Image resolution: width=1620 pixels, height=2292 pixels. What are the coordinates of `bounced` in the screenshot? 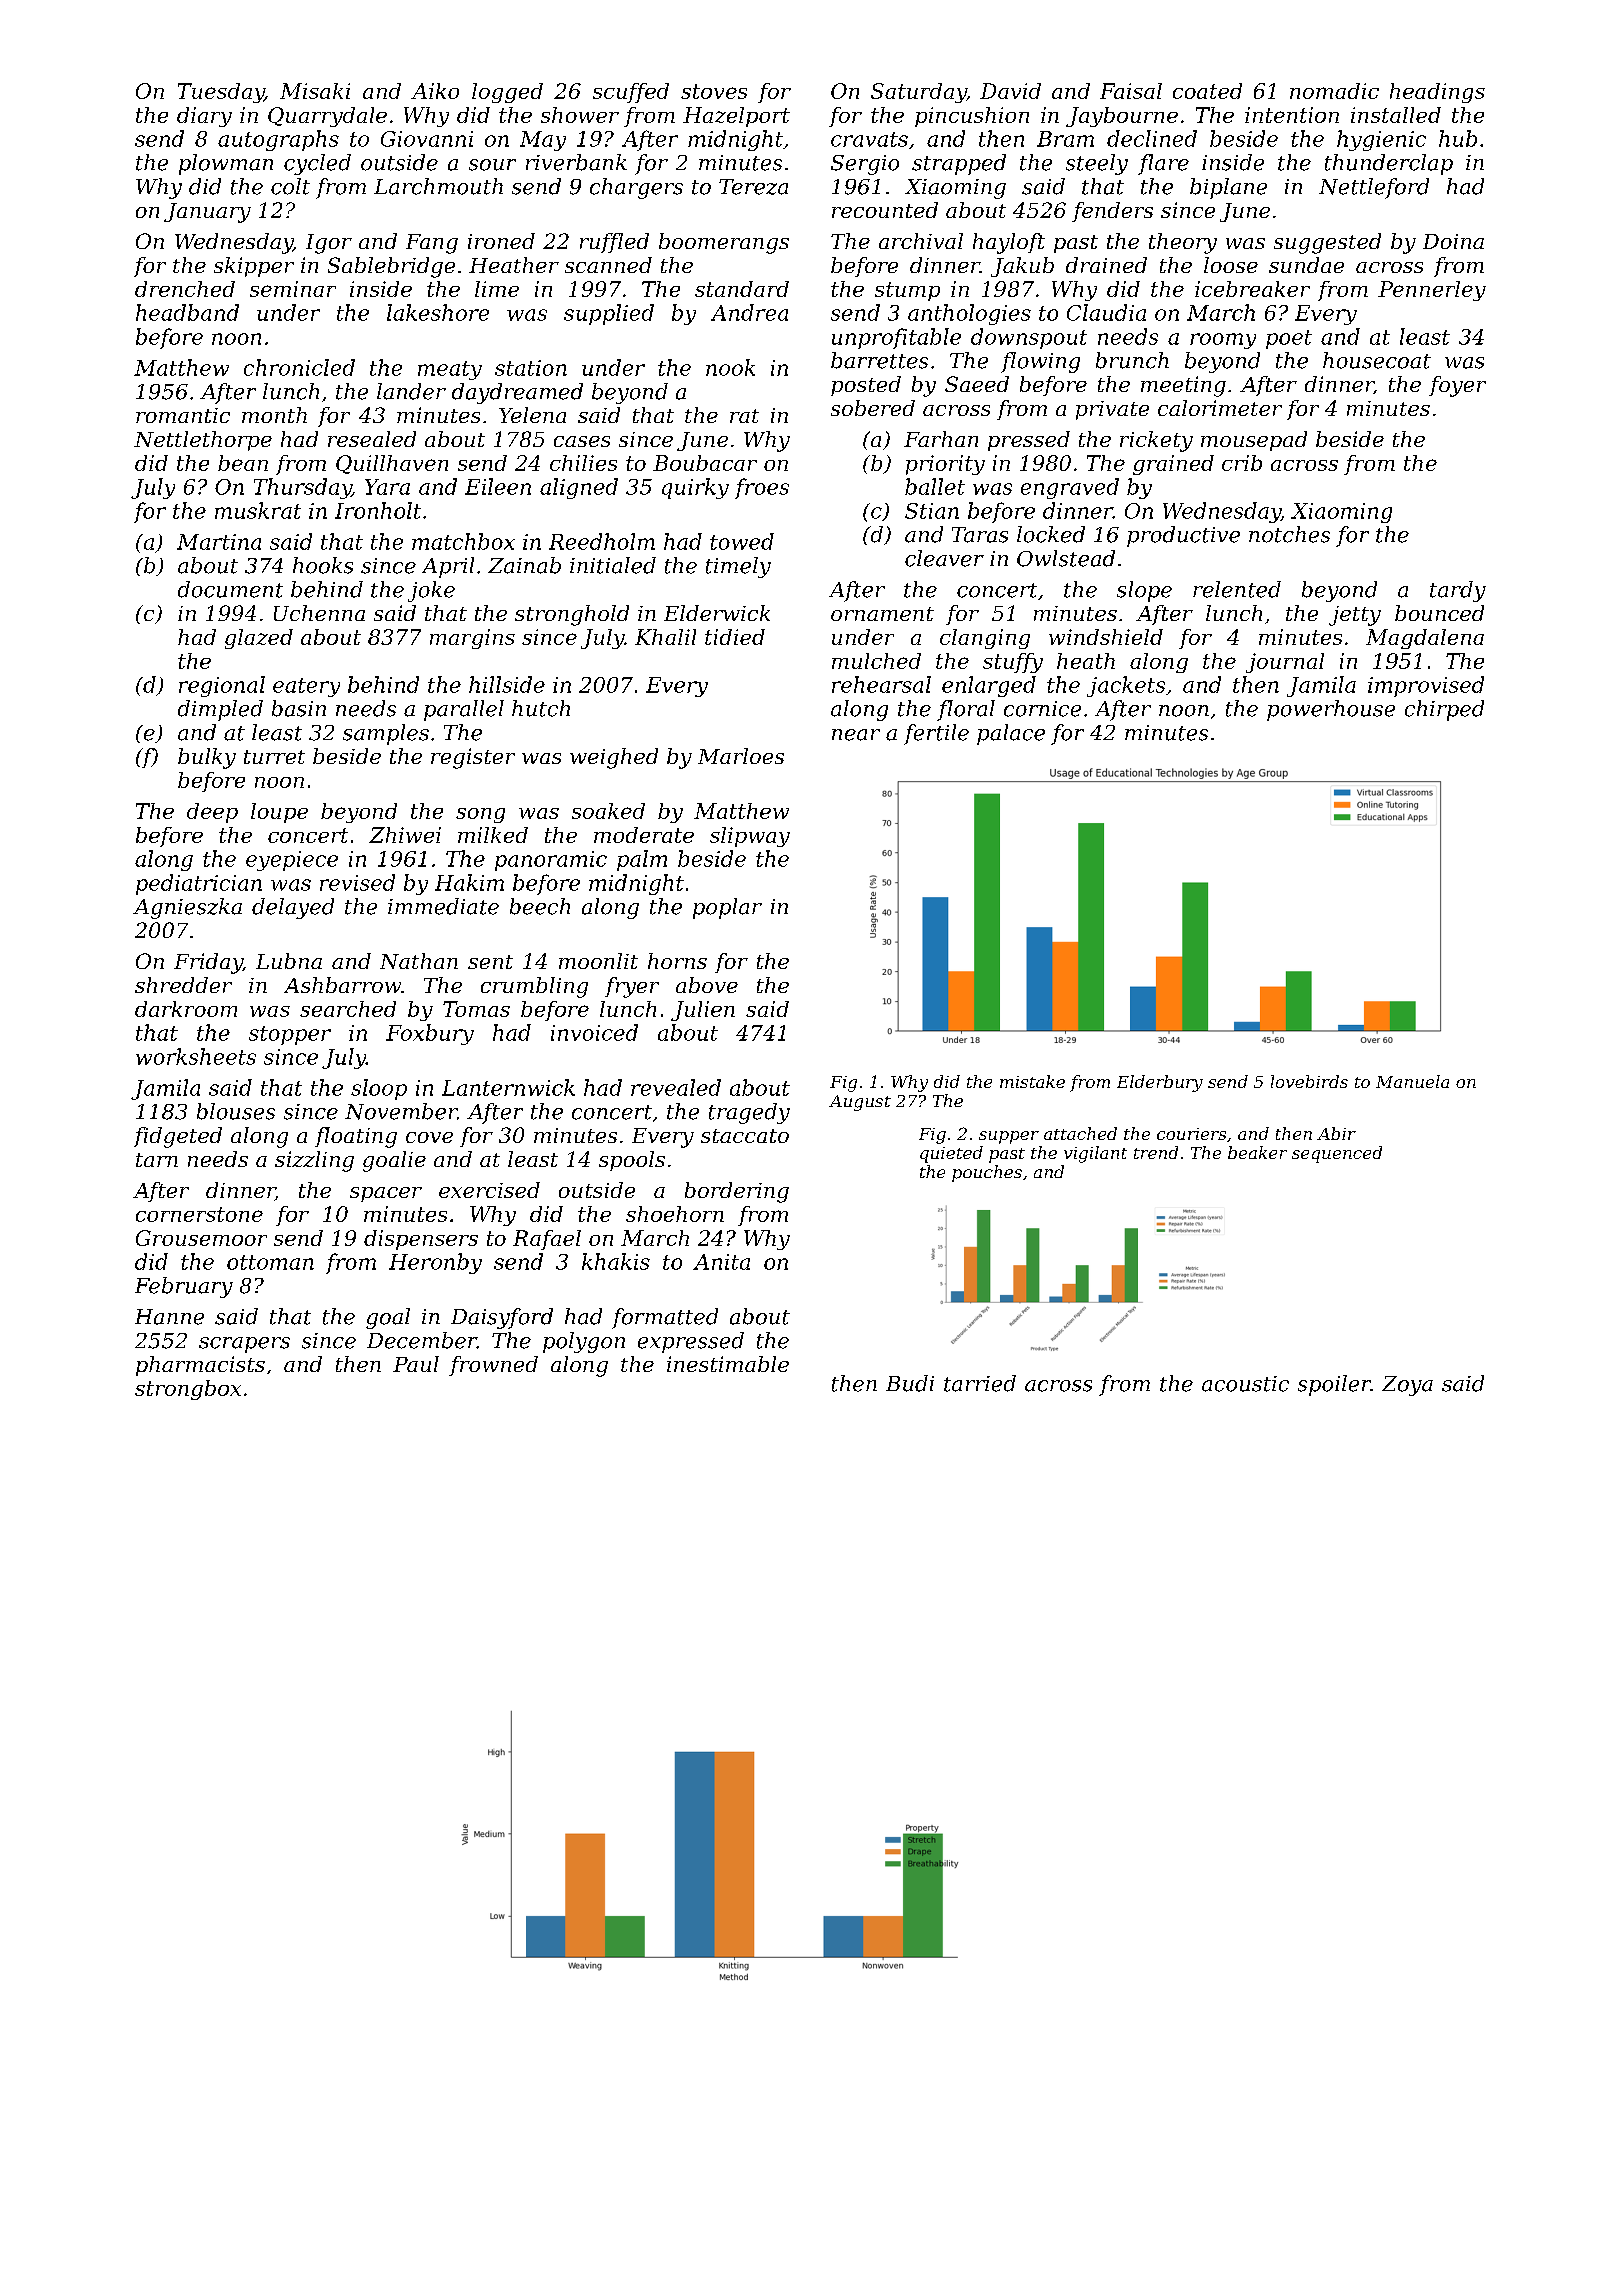 It's located at (1439, 613).
